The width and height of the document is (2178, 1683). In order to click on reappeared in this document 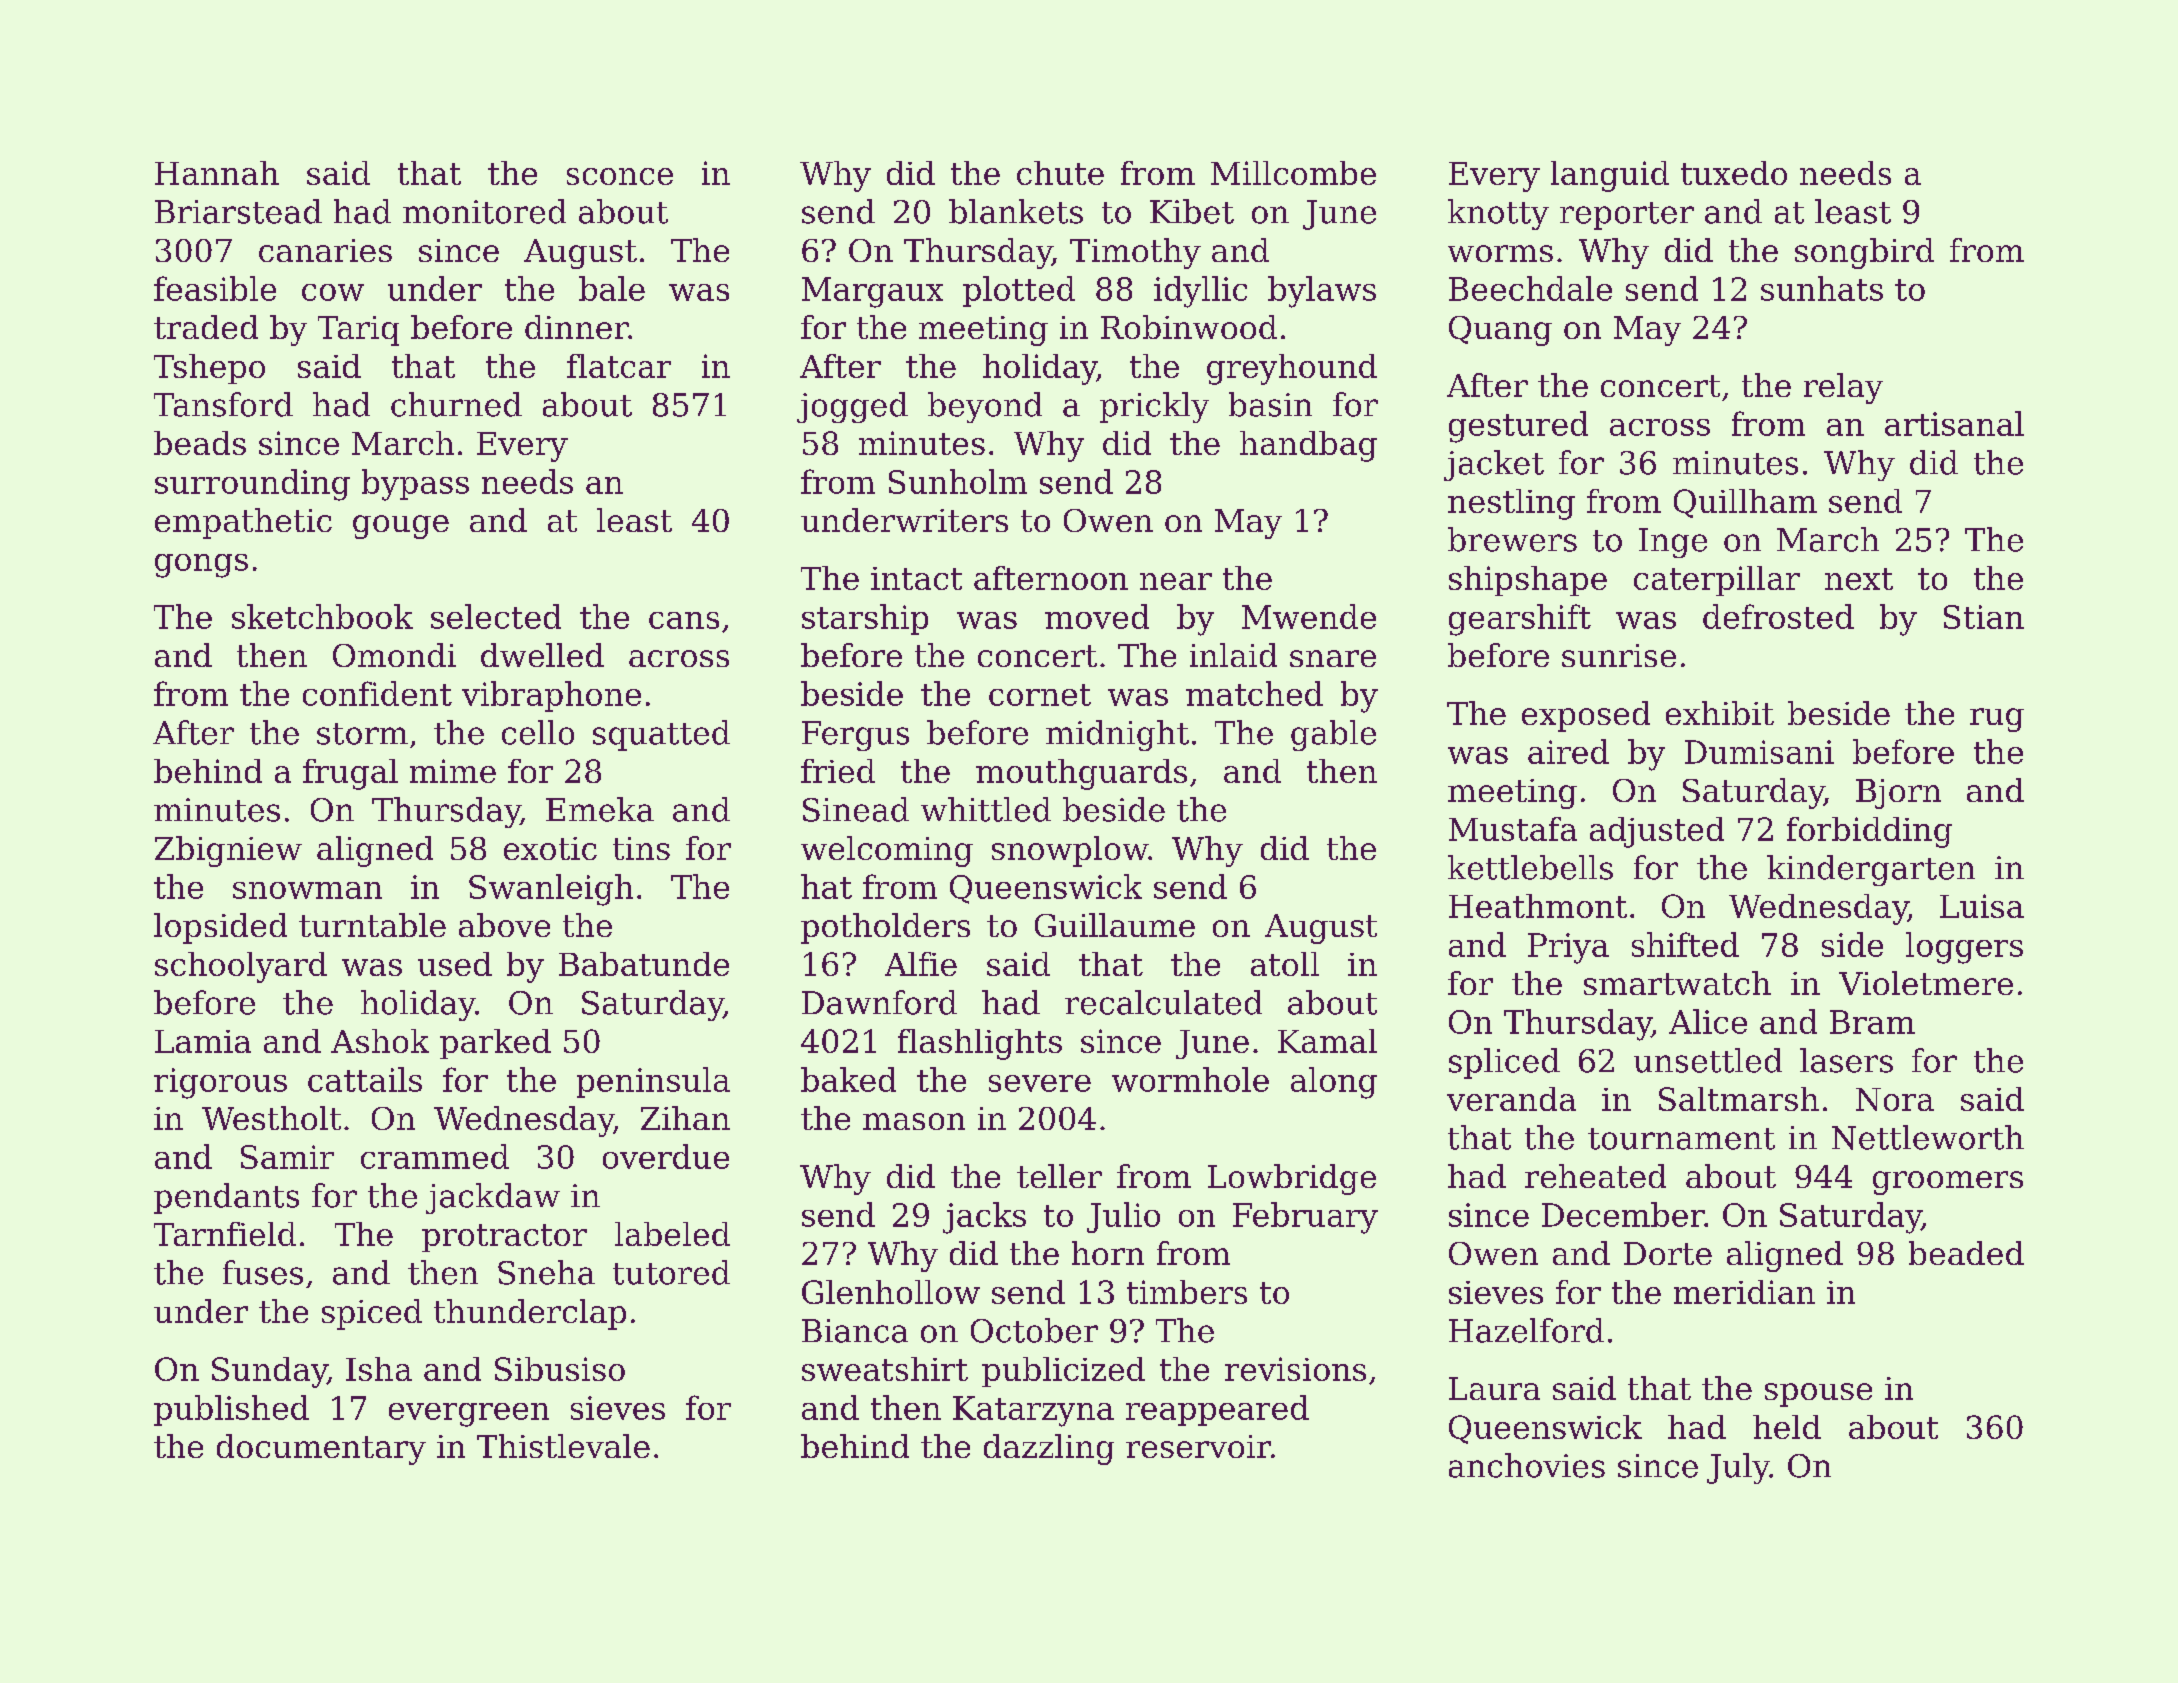, I will do `click(1217, 1410)`.
